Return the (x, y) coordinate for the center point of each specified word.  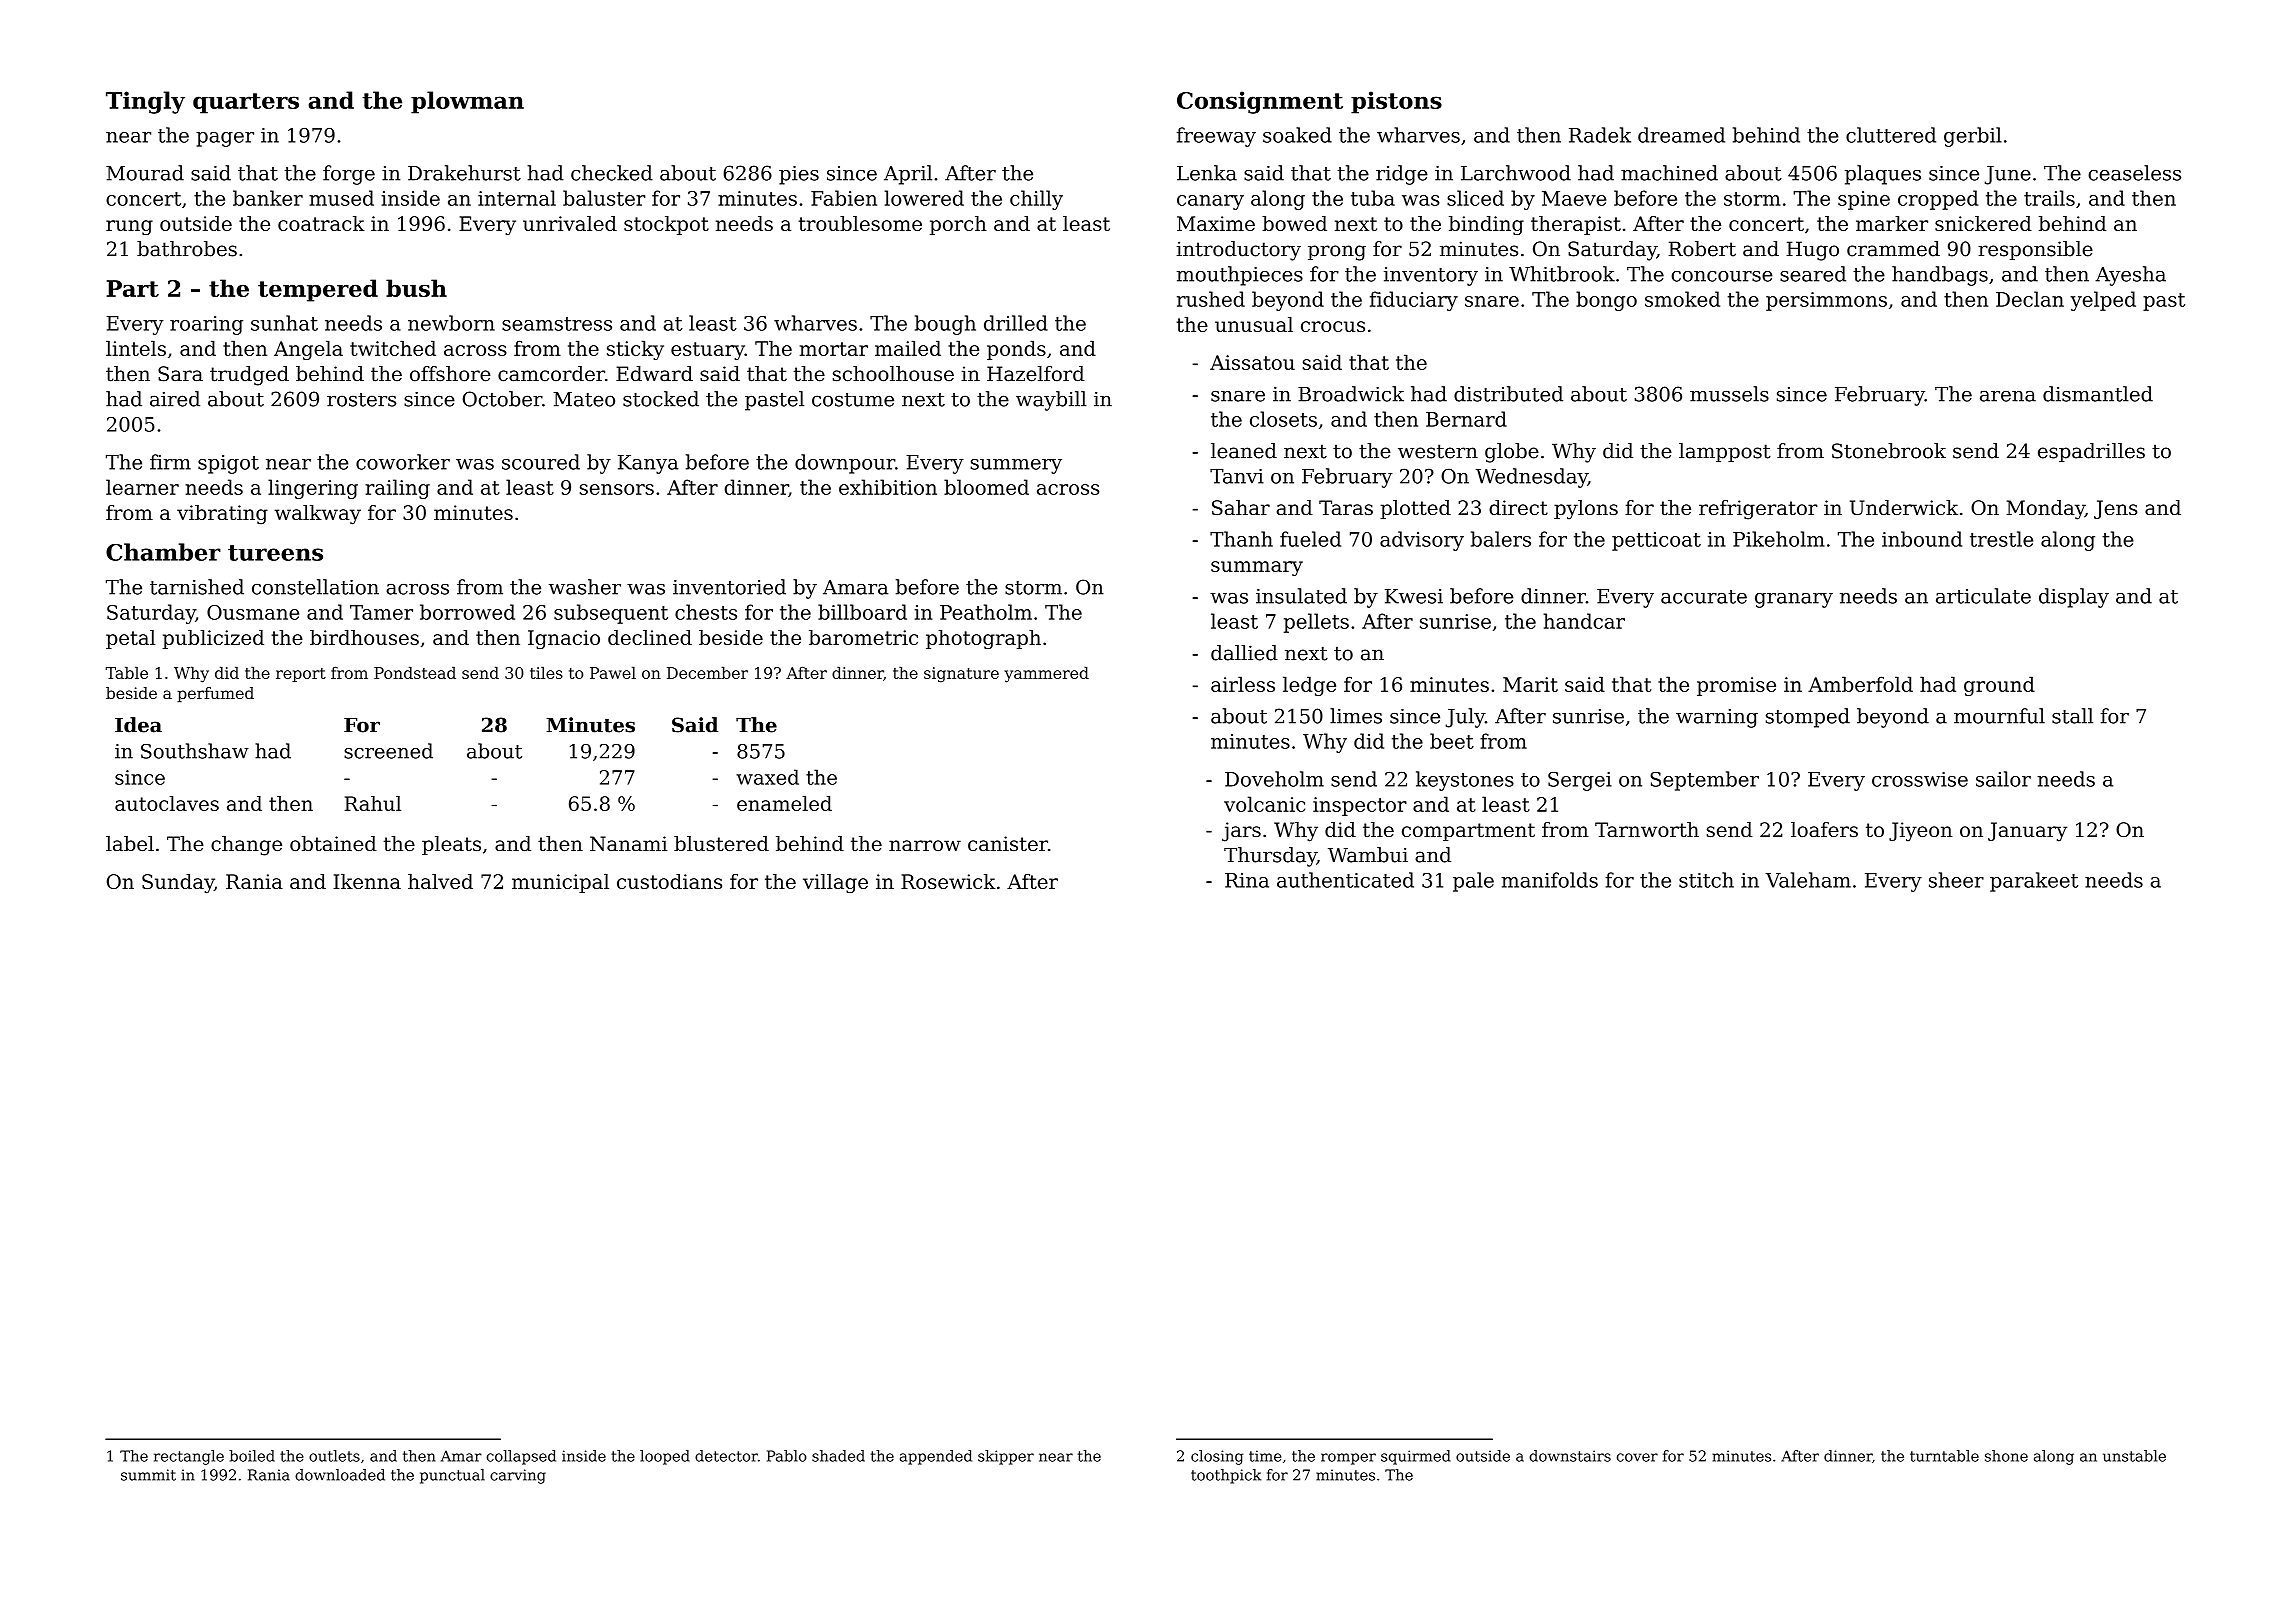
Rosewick (948, 881)
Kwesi (1414, 596)
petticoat (1656, 541)
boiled (252, 1456)
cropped (1938, 200)
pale (1473, 882)
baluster (604, 198)
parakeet (2034, 882)
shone (2006, 1456)
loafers (1824, 829)
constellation (315, 587)
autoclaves (167, 803)
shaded (838, 1456)
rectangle (189, 1457)
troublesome (860, 223)
